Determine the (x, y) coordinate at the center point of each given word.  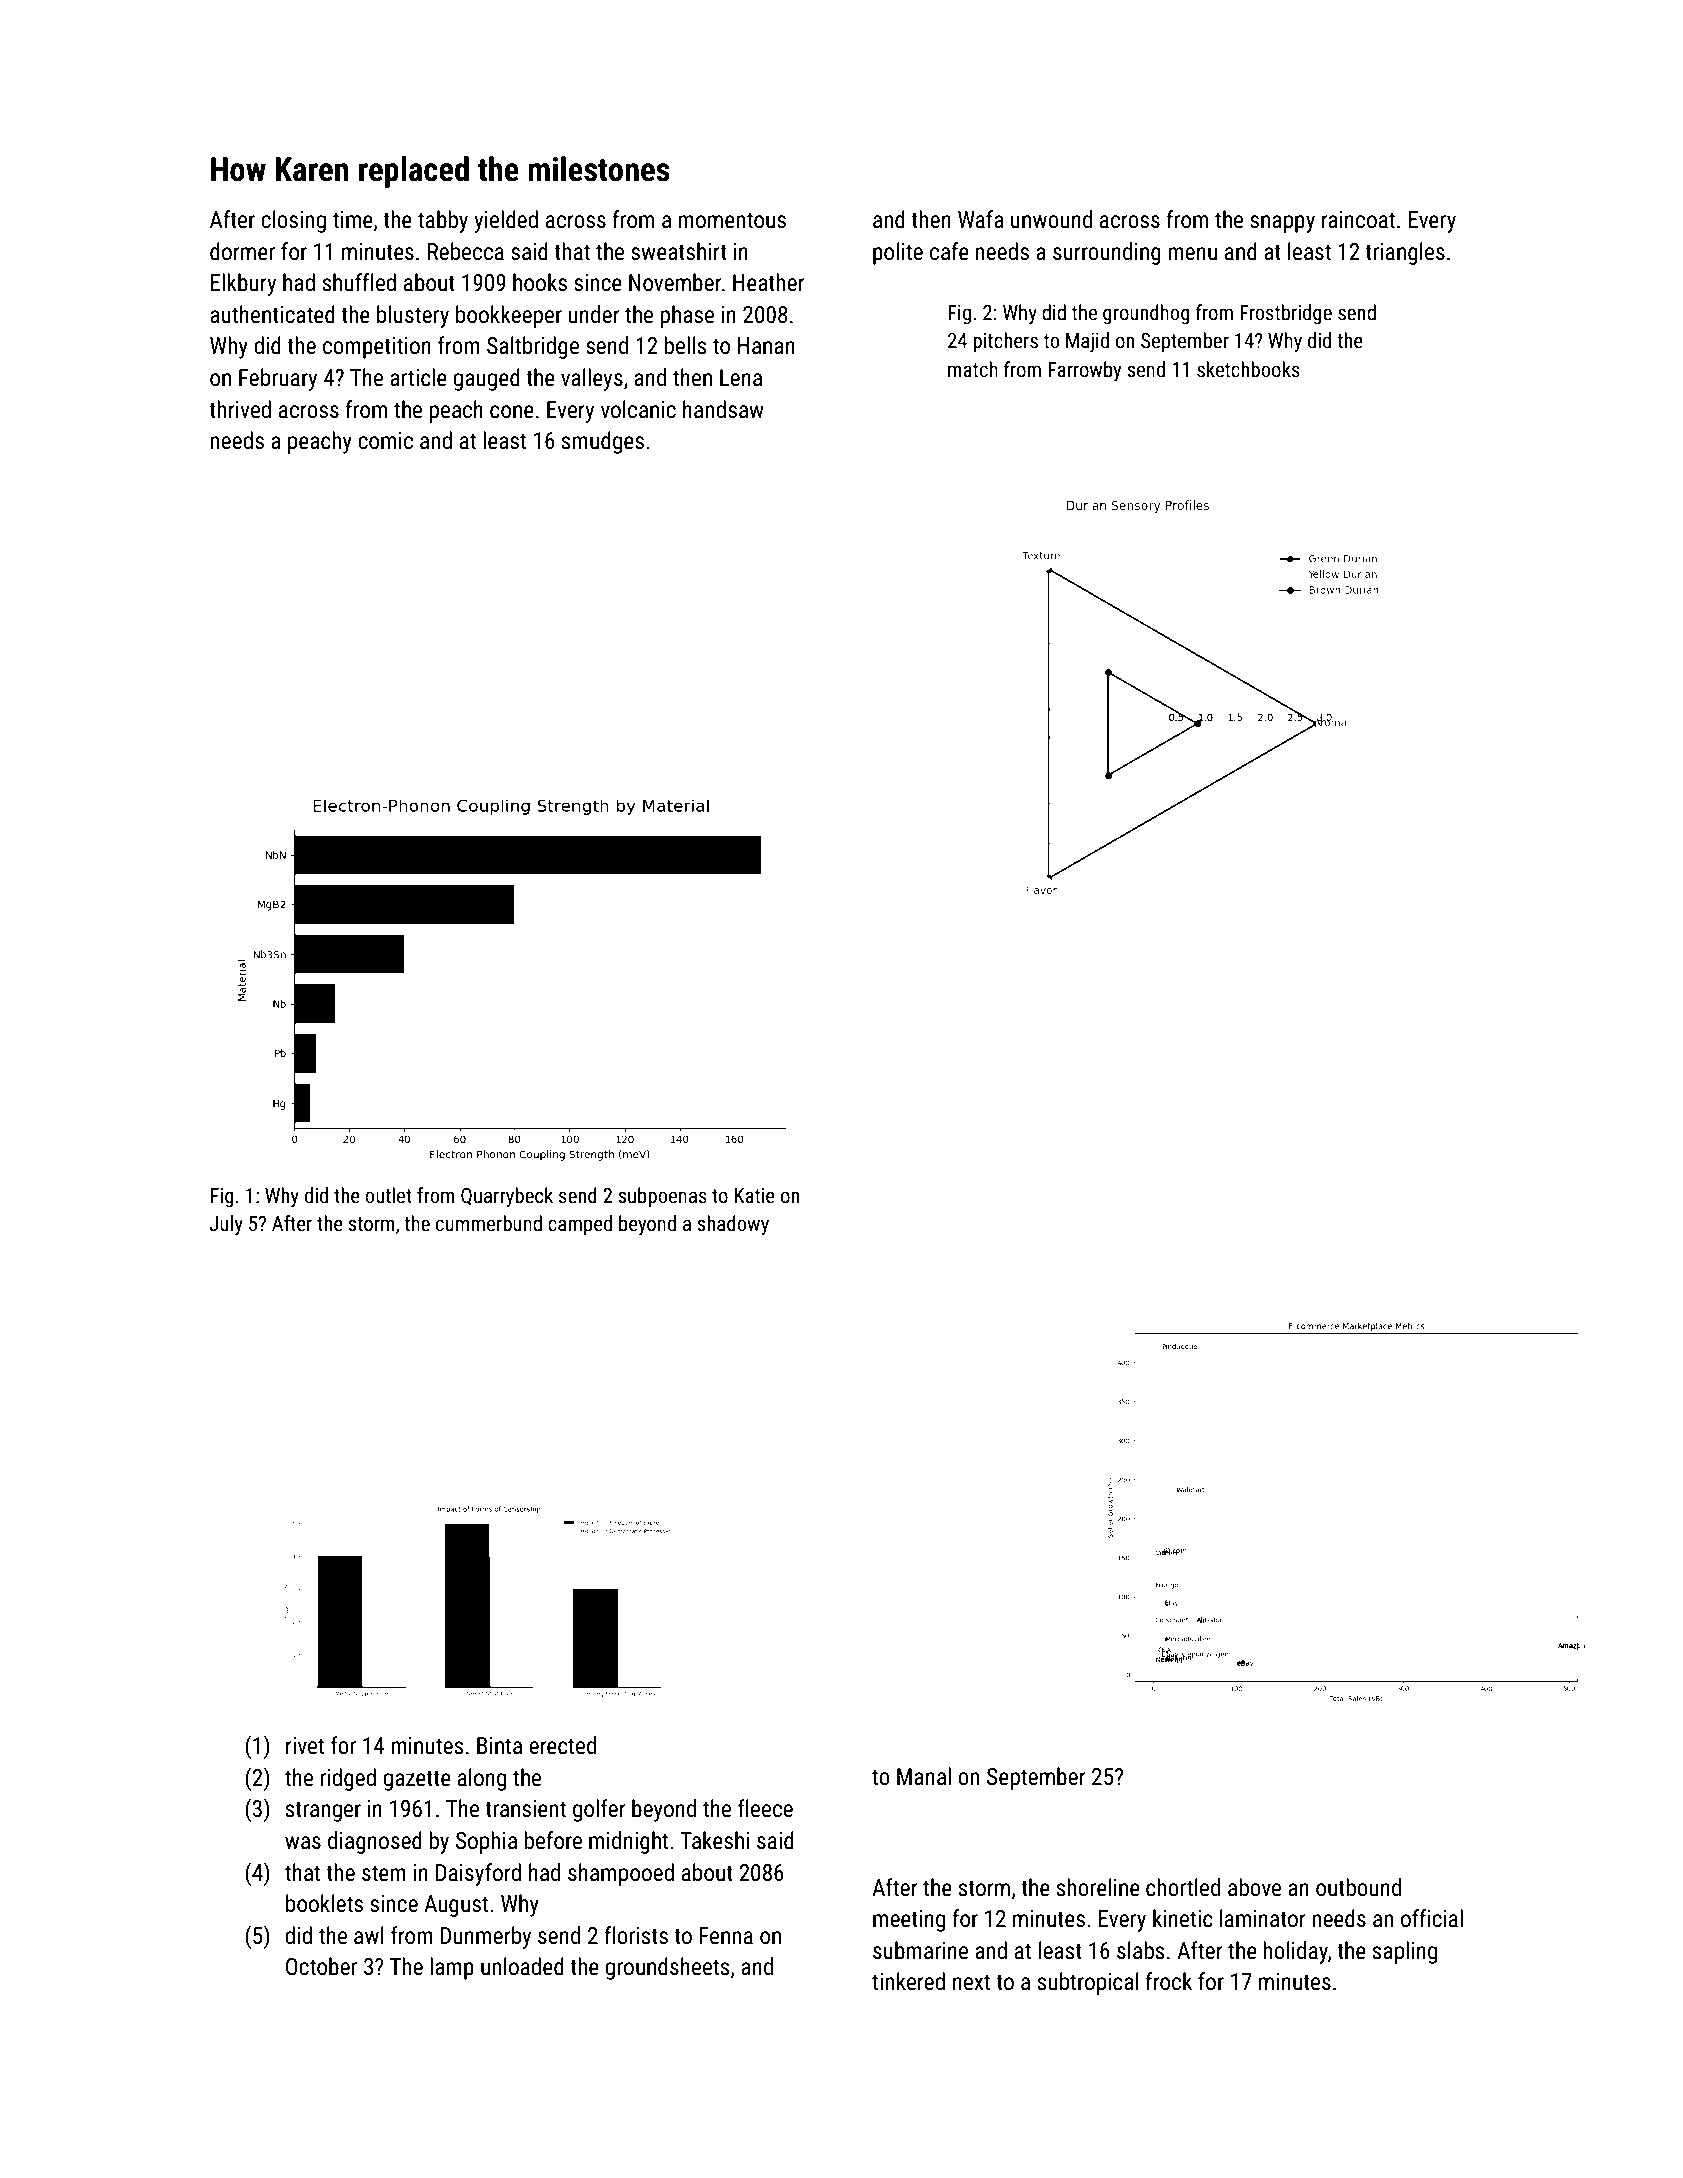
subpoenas (662, 1197)
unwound (1051, 219)
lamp (452, 1968)
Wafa (981, 219)
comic (385, 441)
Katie (755, 1196)
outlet (388, 1195)
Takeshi (714, 1840)
